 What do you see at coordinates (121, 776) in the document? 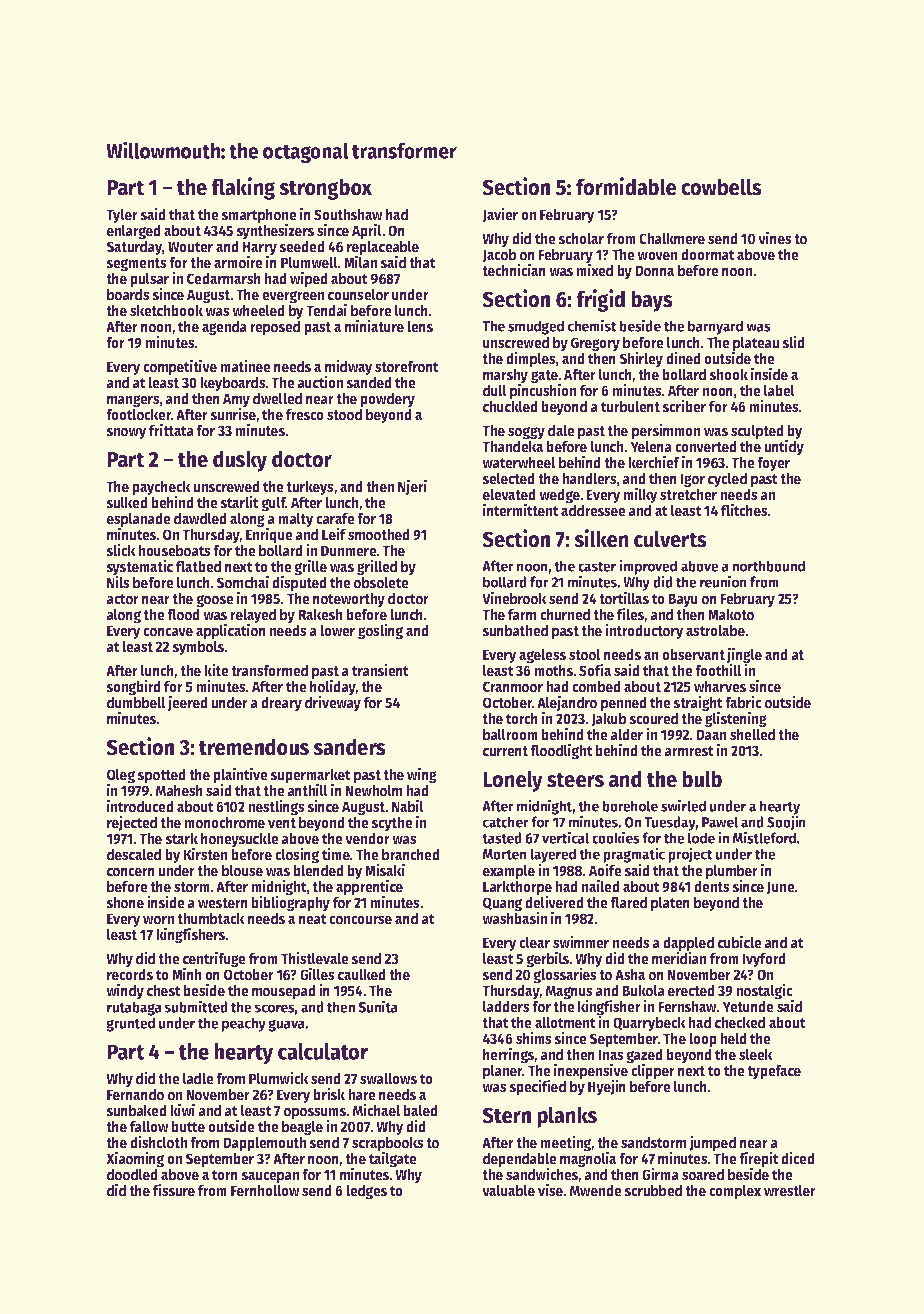
I see `Oleg` at bounding box center [121, 776].
